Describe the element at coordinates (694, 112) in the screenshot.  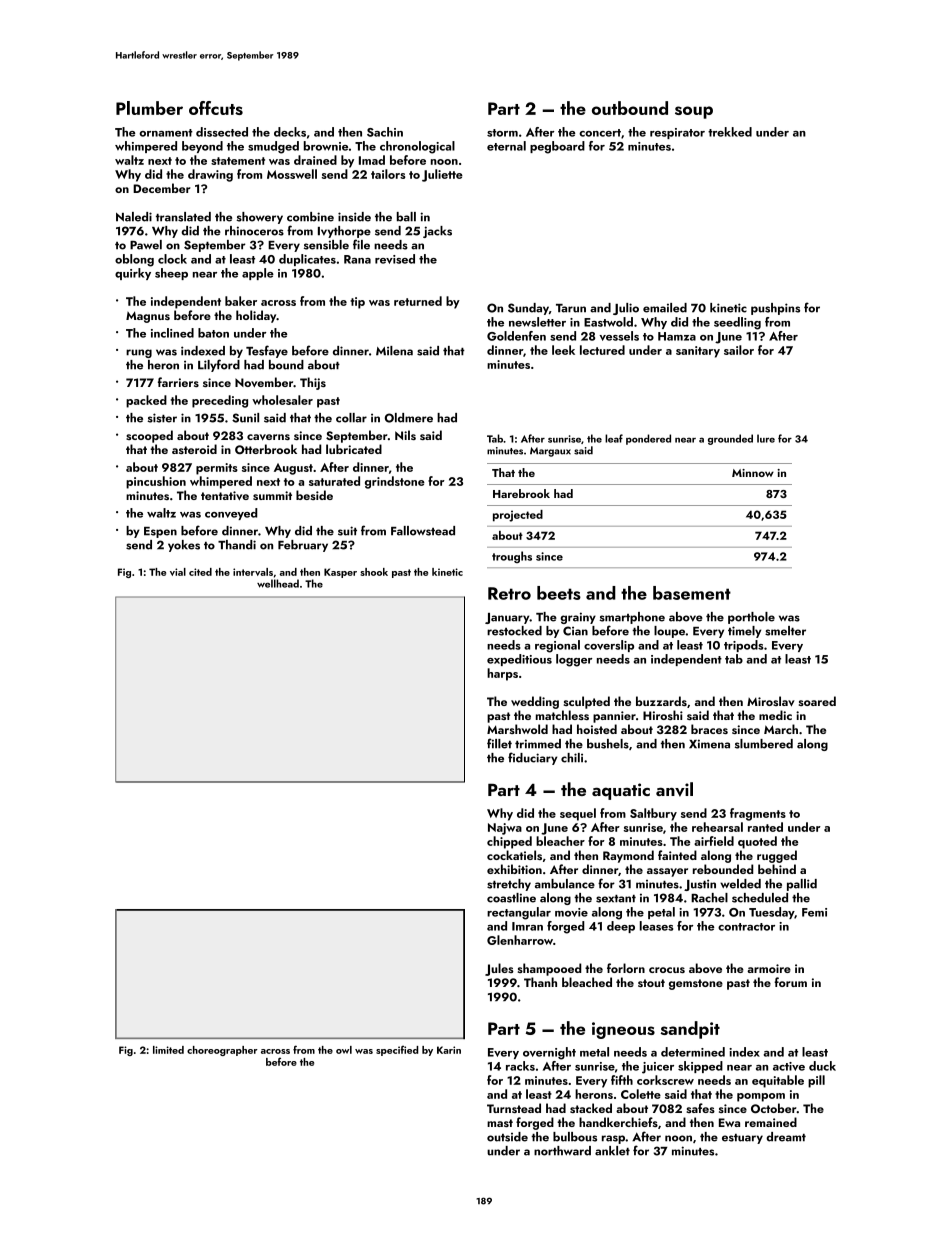
I see `soup` at that location.
